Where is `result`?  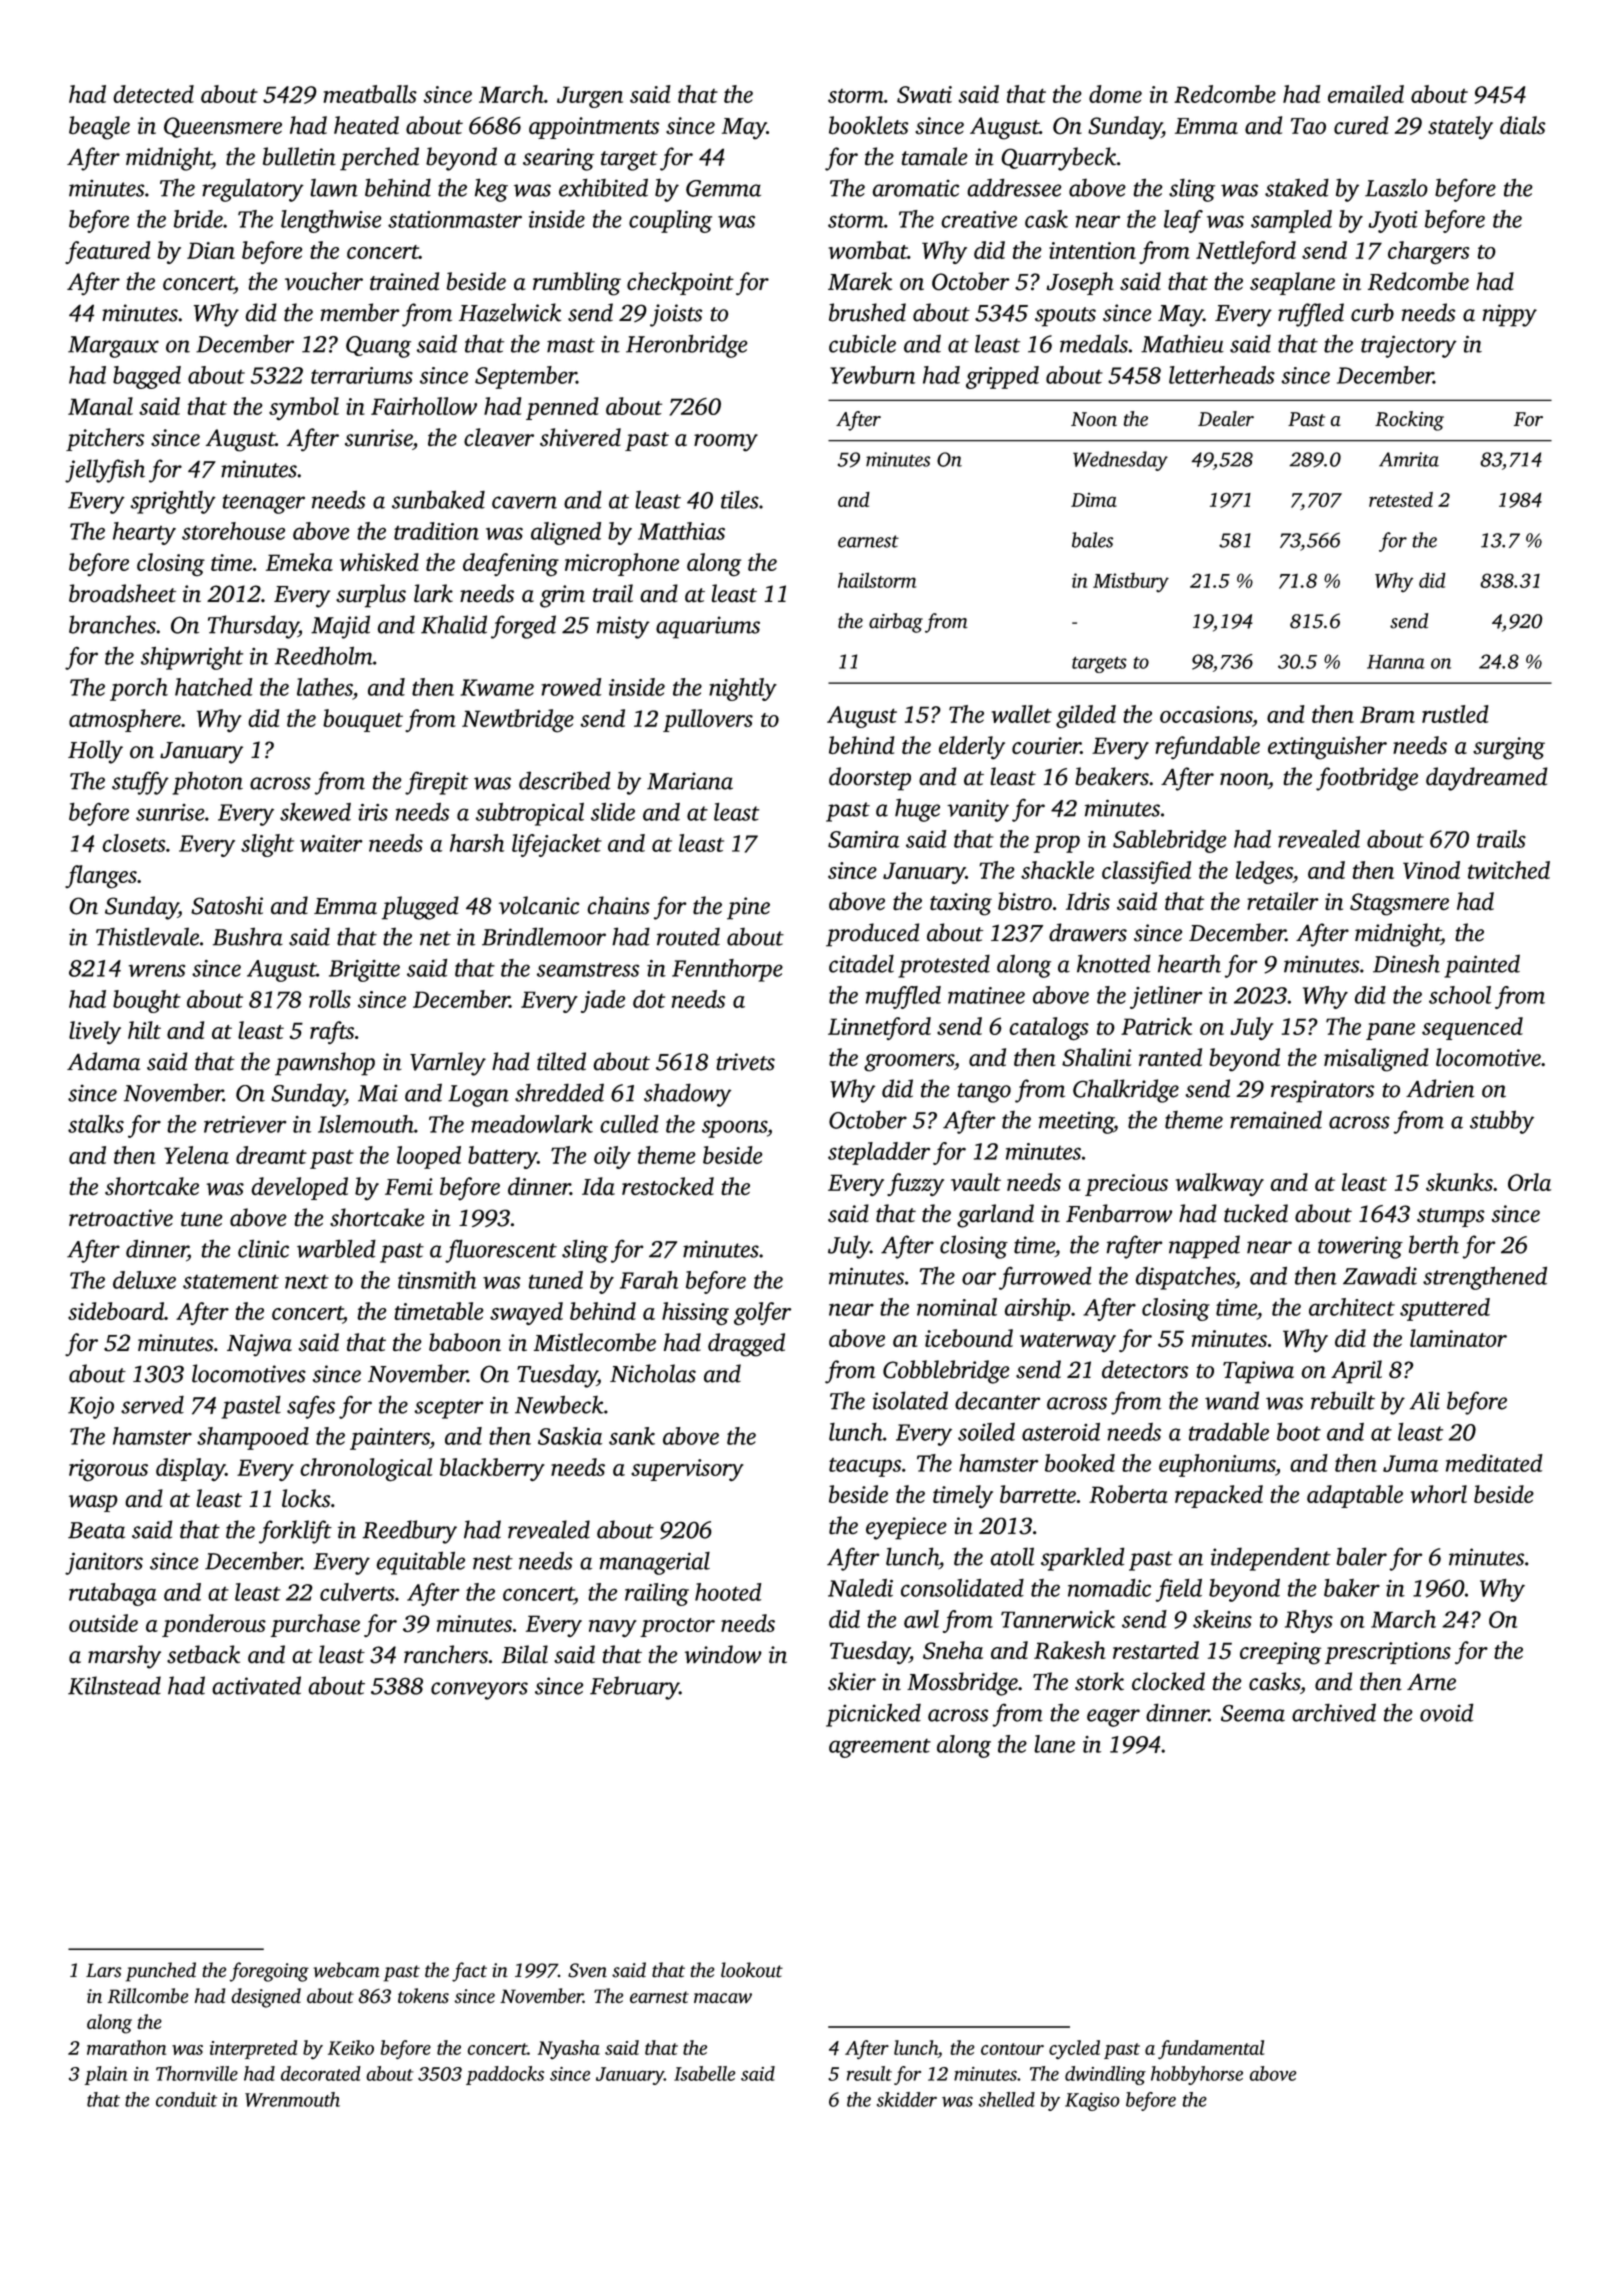
result is located at coordinates (869, 2073).
